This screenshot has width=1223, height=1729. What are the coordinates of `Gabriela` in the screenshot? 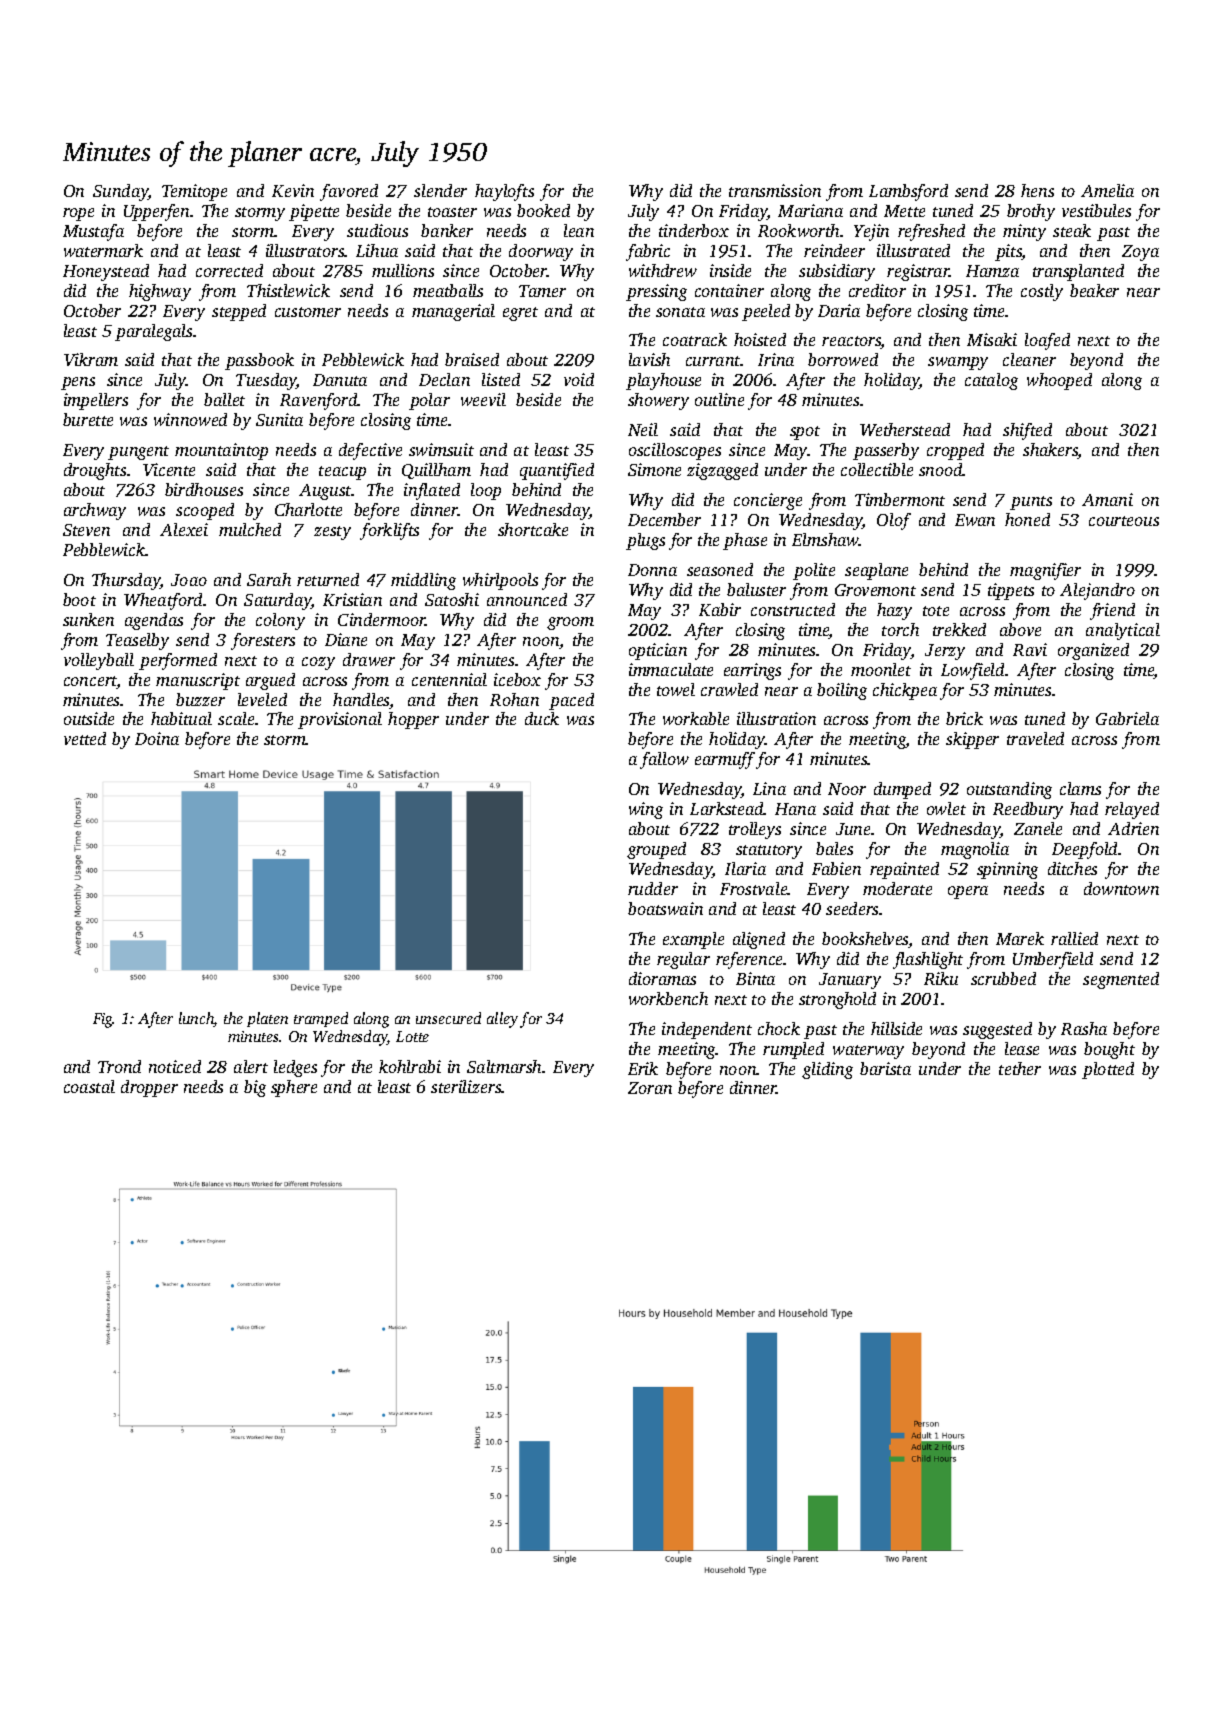 It's located at (1127, 718).
